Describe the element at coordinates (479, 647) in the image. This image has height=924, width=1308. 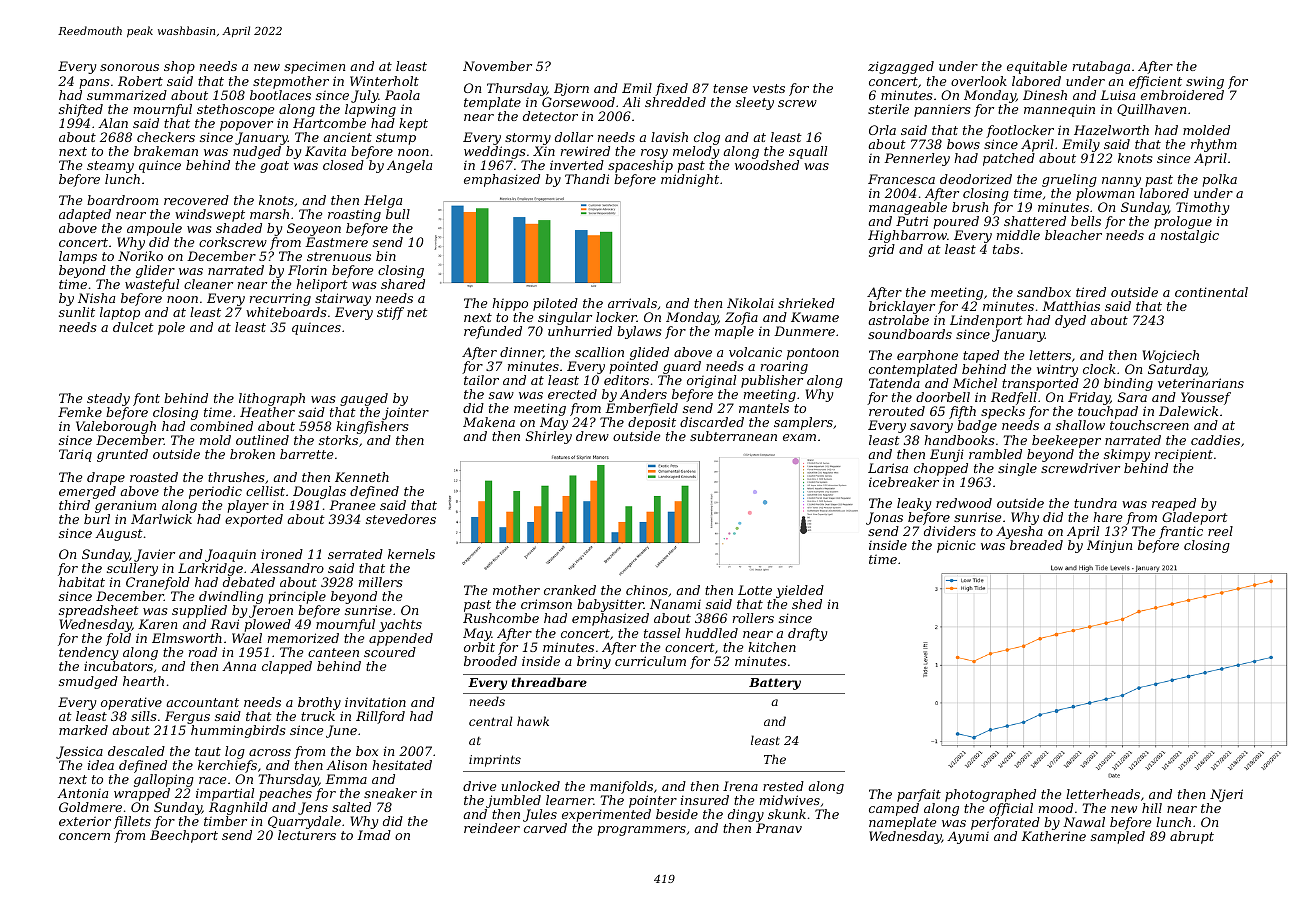
I see `orbit` at that location.
